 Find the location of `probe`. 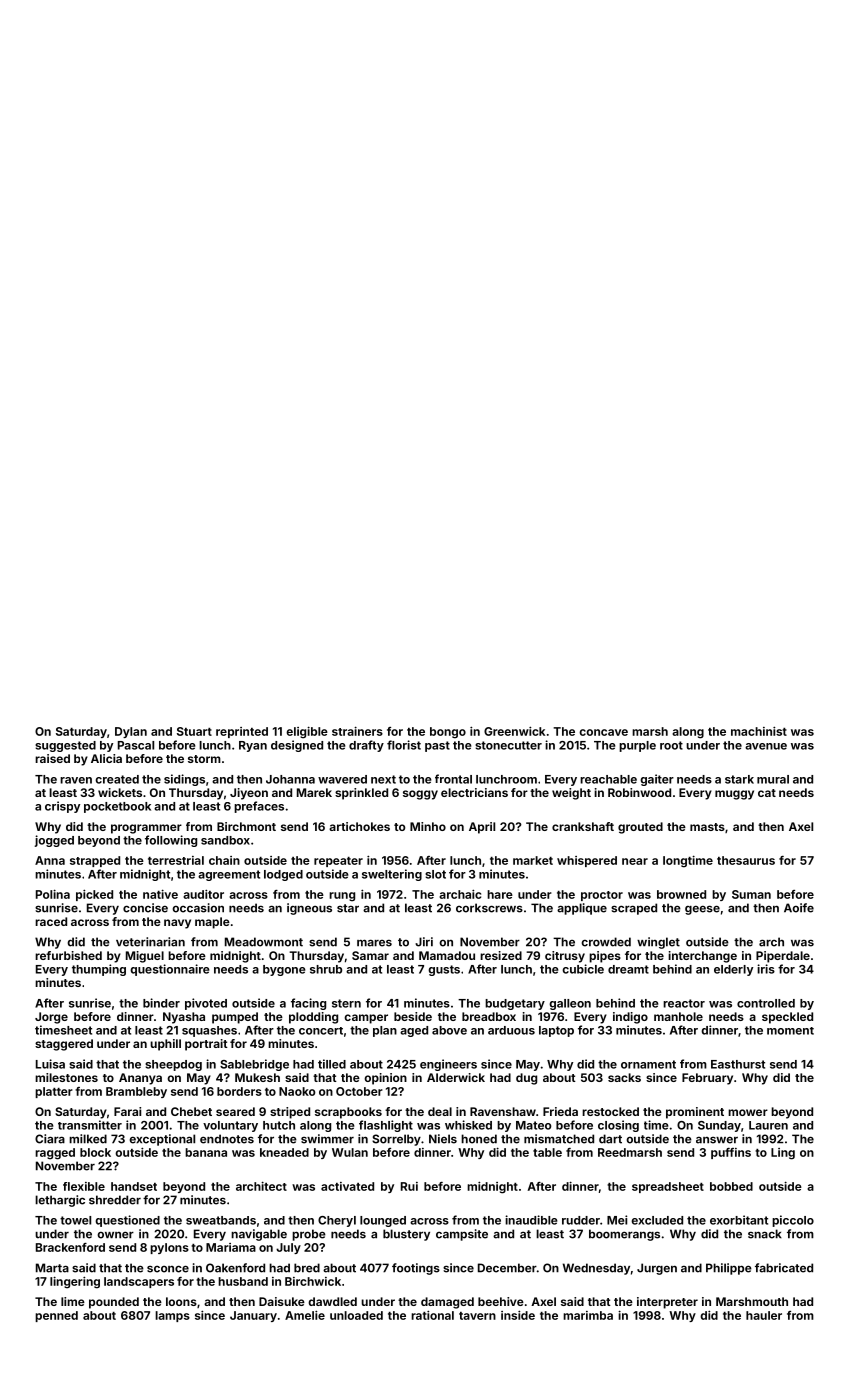

probe is located at coordinates (309, 1235).
